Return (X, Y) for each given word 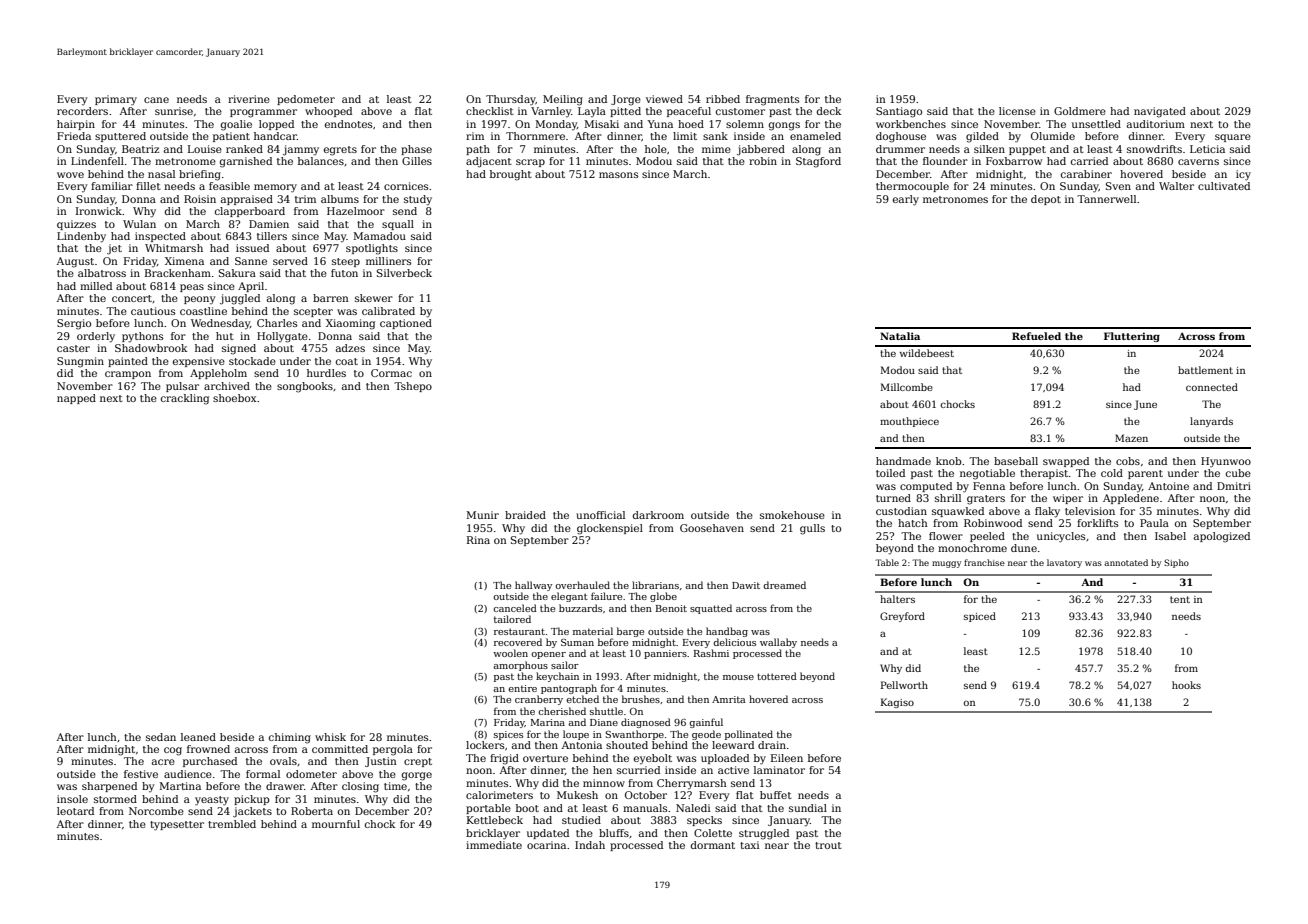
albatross (102, 273)
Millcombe (907, 387)
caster (73, 348)
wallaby (778, 643)
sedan (161, 737)
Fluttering (1132, 337)
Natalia (900, 336)
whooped (328, 112)
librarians (655, 585)
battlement (1205, 370)
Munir (482, 515)
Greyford (902, 617)
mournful (336, 824)
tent (1180, 599)
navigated (1160, 112)
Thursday (511, 100)
